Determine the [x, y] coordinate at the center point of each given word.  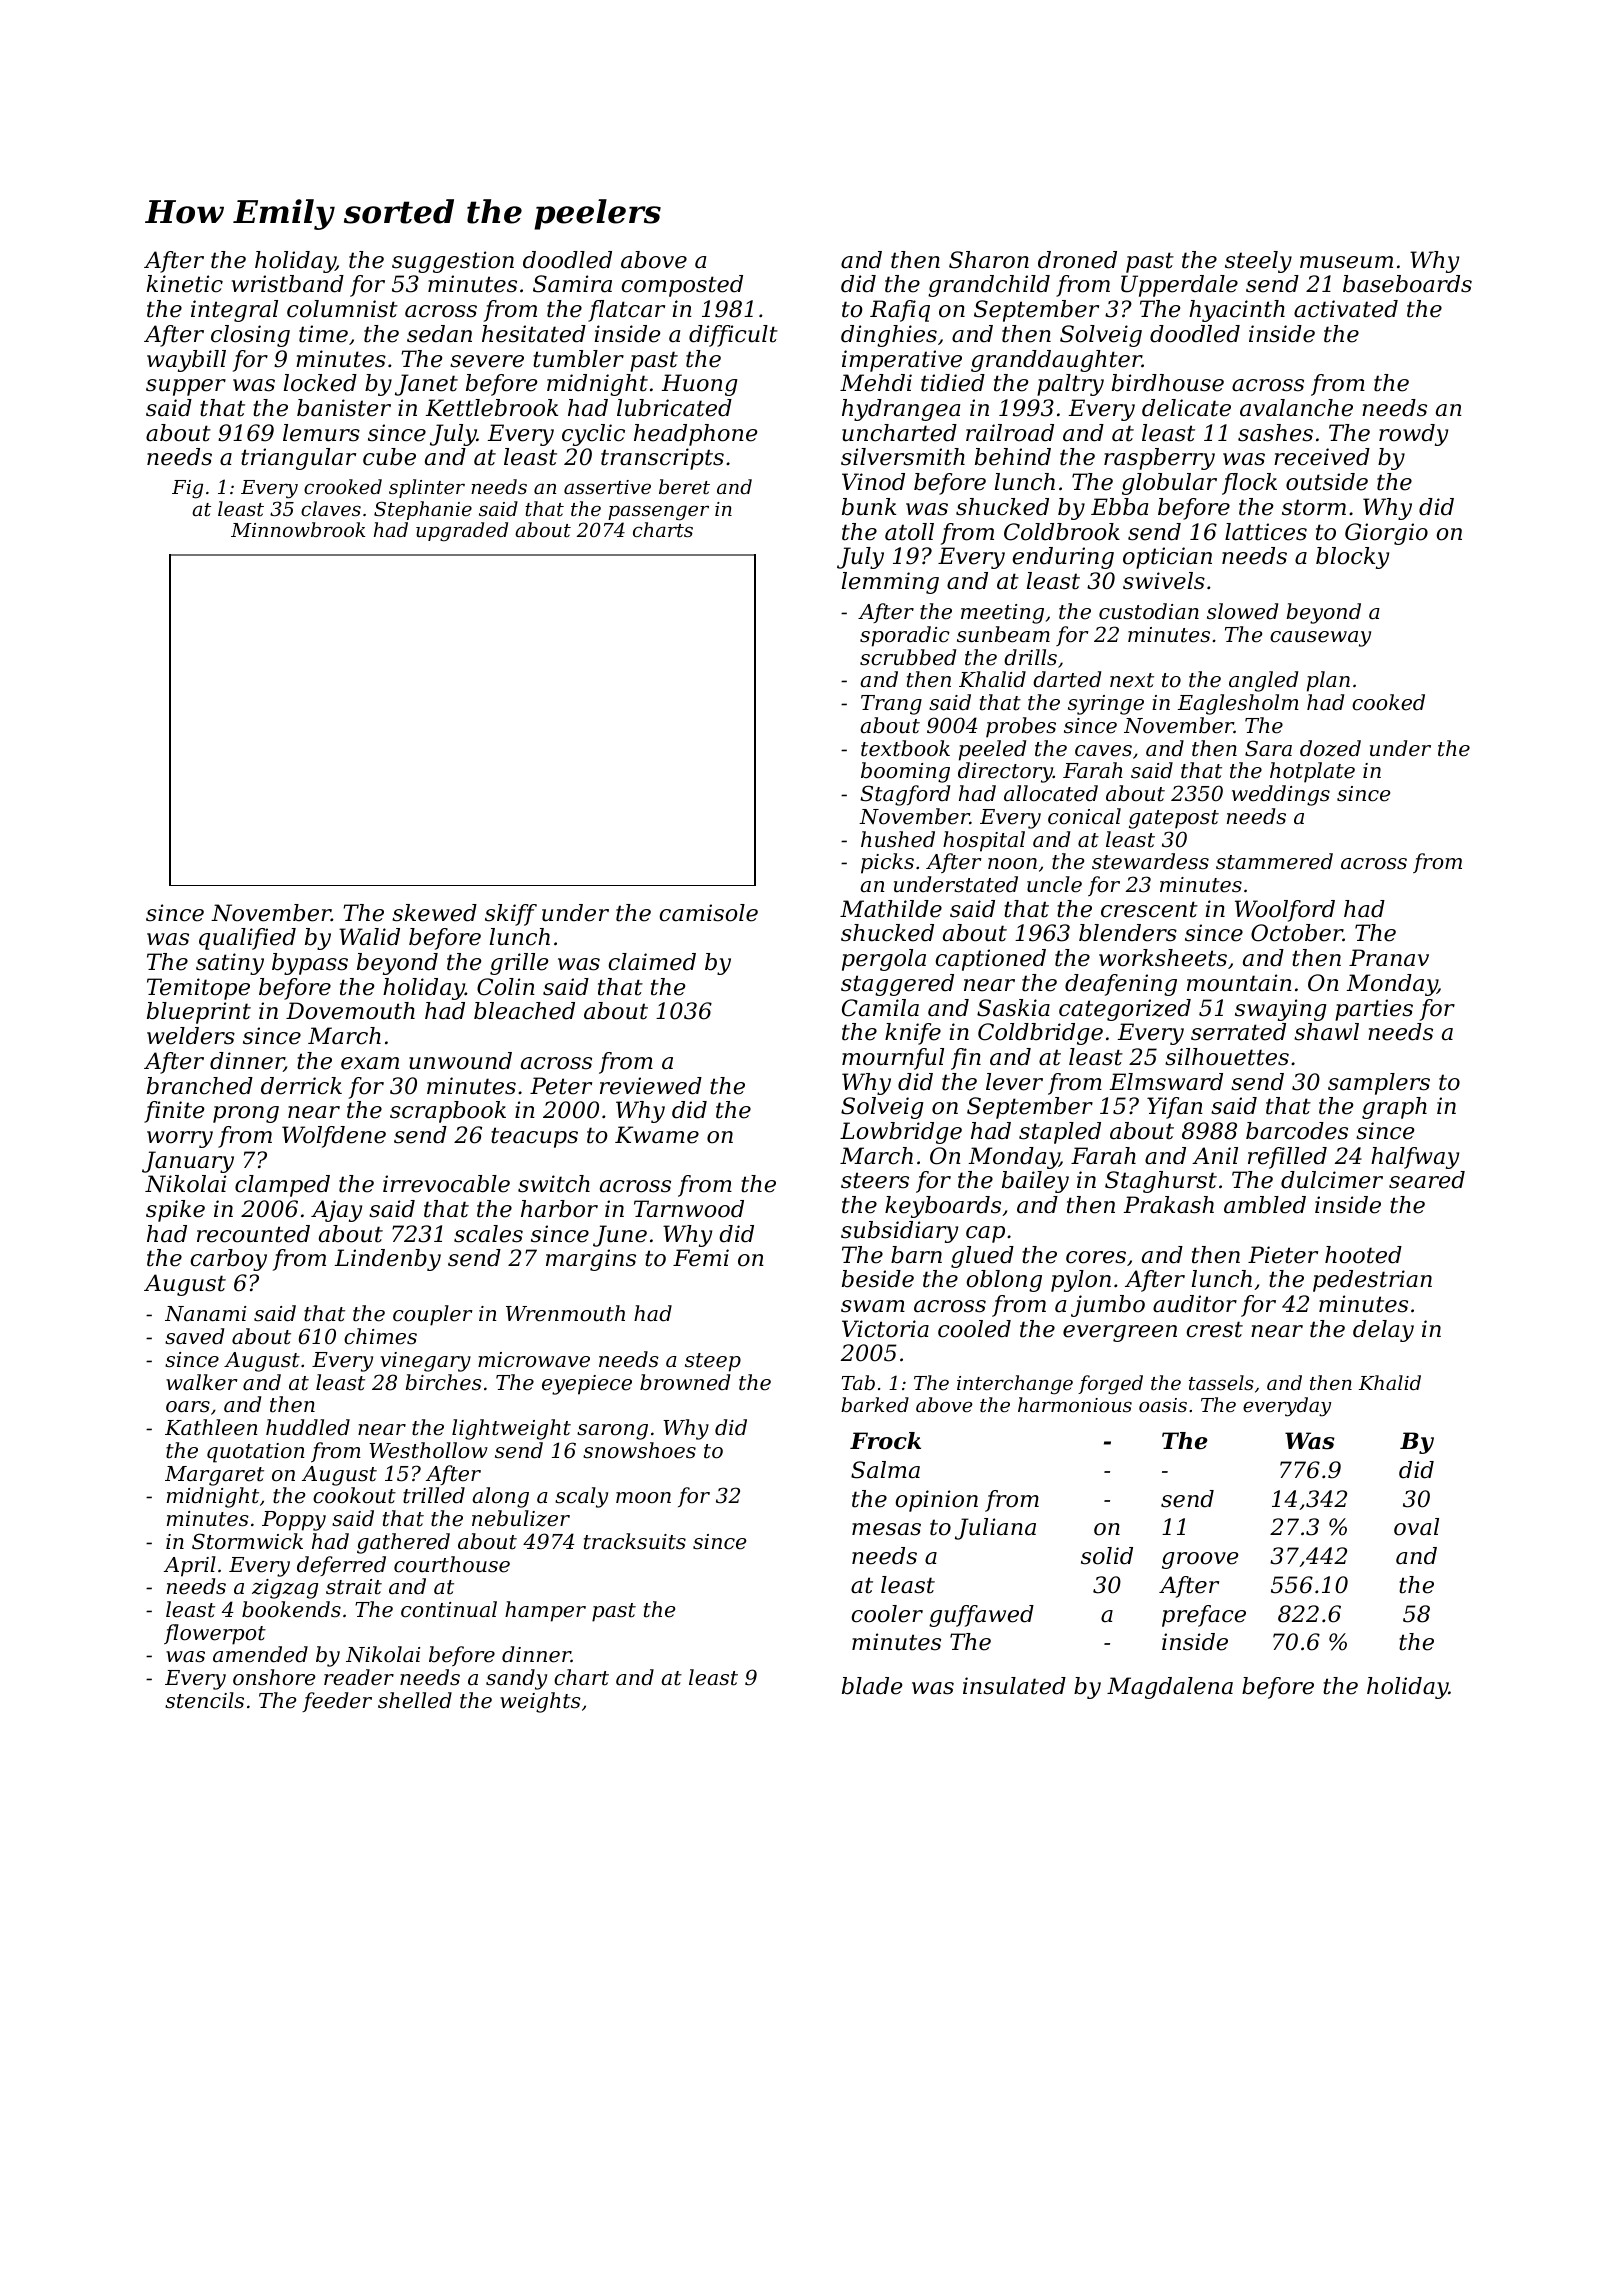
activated [1346, 309]
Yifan [1175, 1108]
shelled [415, 1700]
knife [913, 1034]
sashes [1275, 433]
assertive [607, 487]
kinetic [185, 284]
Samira [572, 284]
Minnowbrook [298, 529]
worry [180, 1139]
